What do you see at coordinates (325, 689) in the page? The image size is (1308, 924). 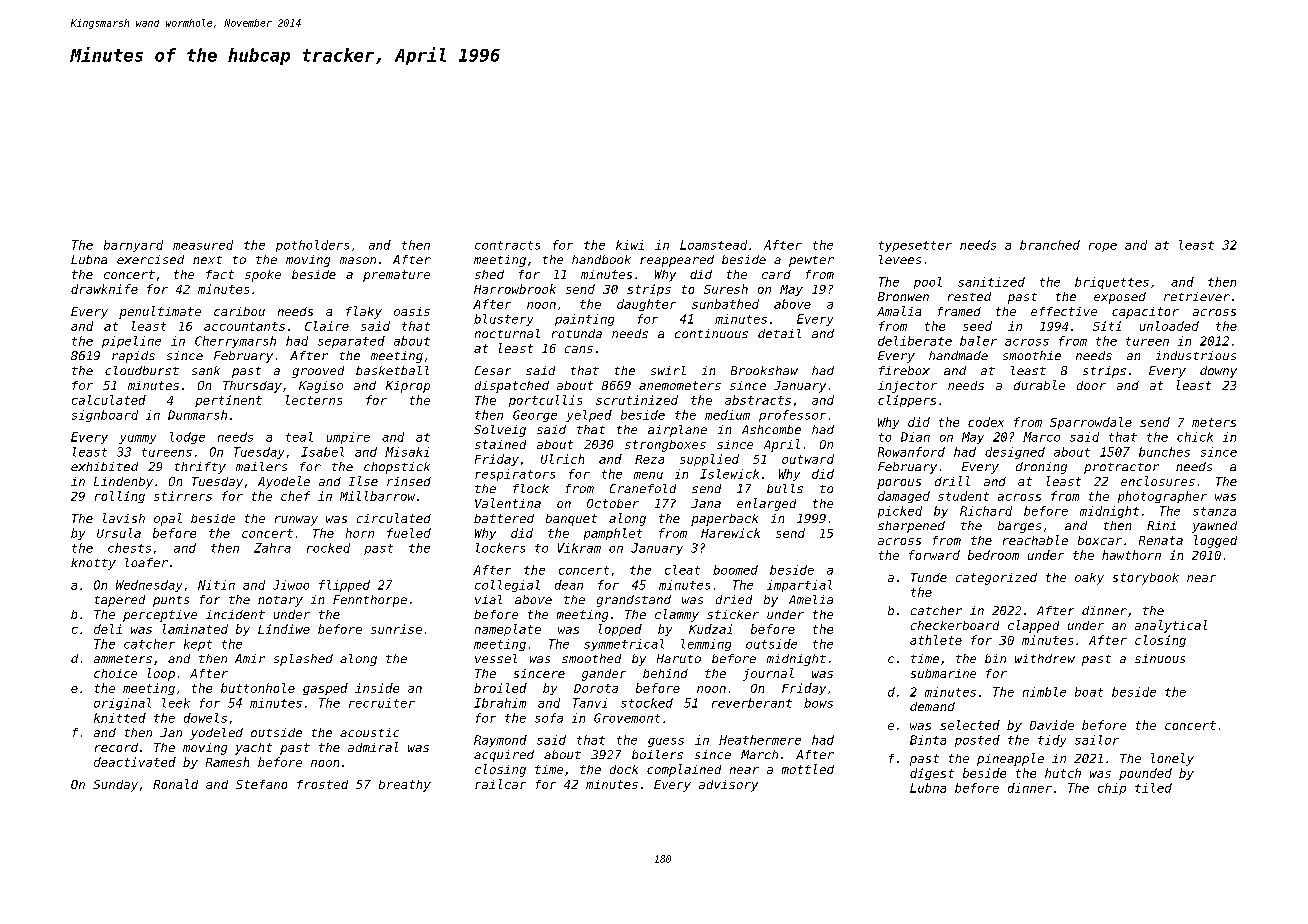 I see `gasped` at bounding box center [325, 689].
